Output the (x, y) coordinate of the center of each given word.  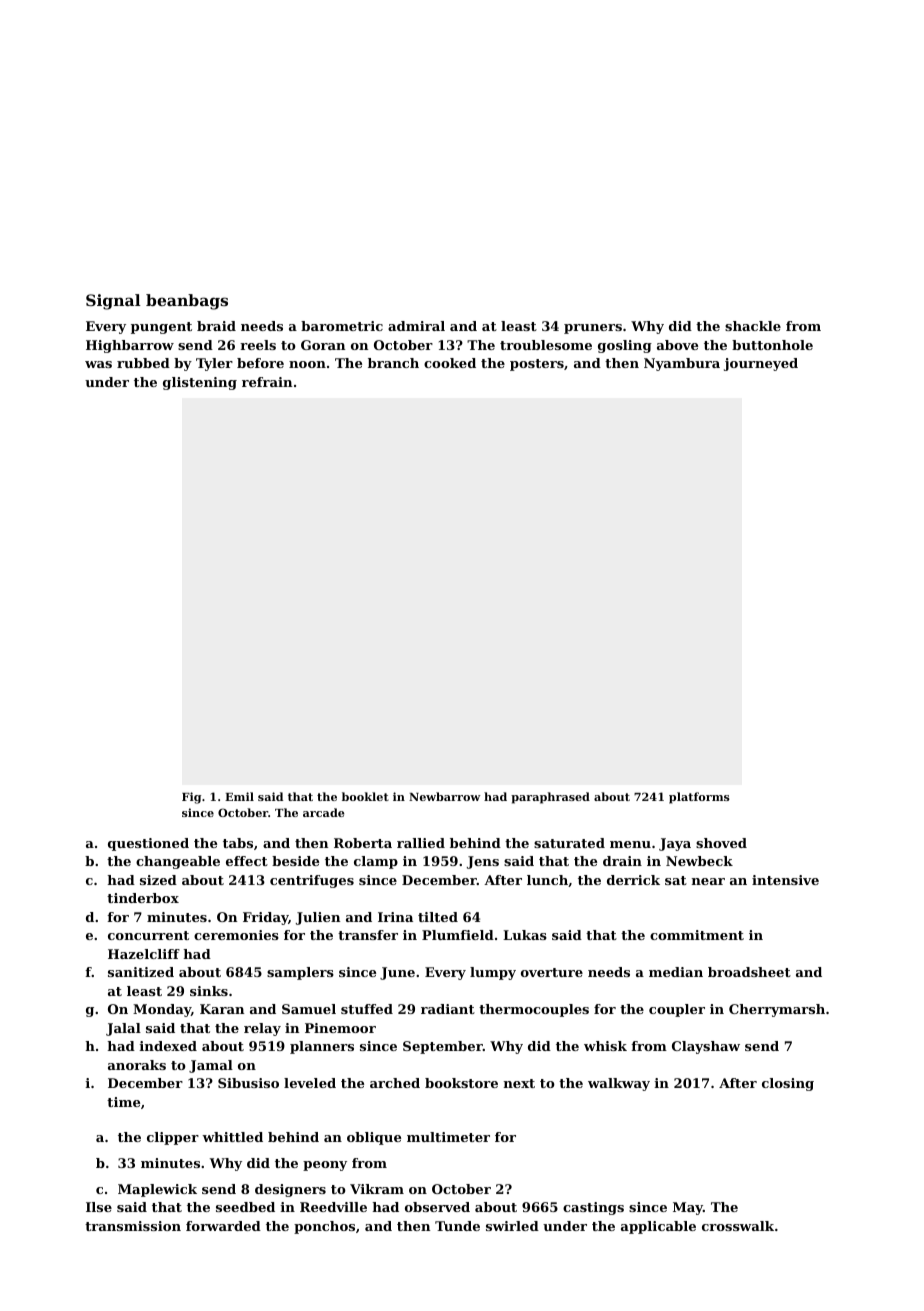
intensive (785, 880)
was (98, 364)
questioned (148, 844)
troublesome (546, 345)
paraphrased (550, 798)
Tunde (457, 1226)
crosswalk (738, 1226)
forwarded (223, 1226)
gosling (625, 346)
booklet (365, 796)
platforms (699, 798)
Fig (191, 798)
